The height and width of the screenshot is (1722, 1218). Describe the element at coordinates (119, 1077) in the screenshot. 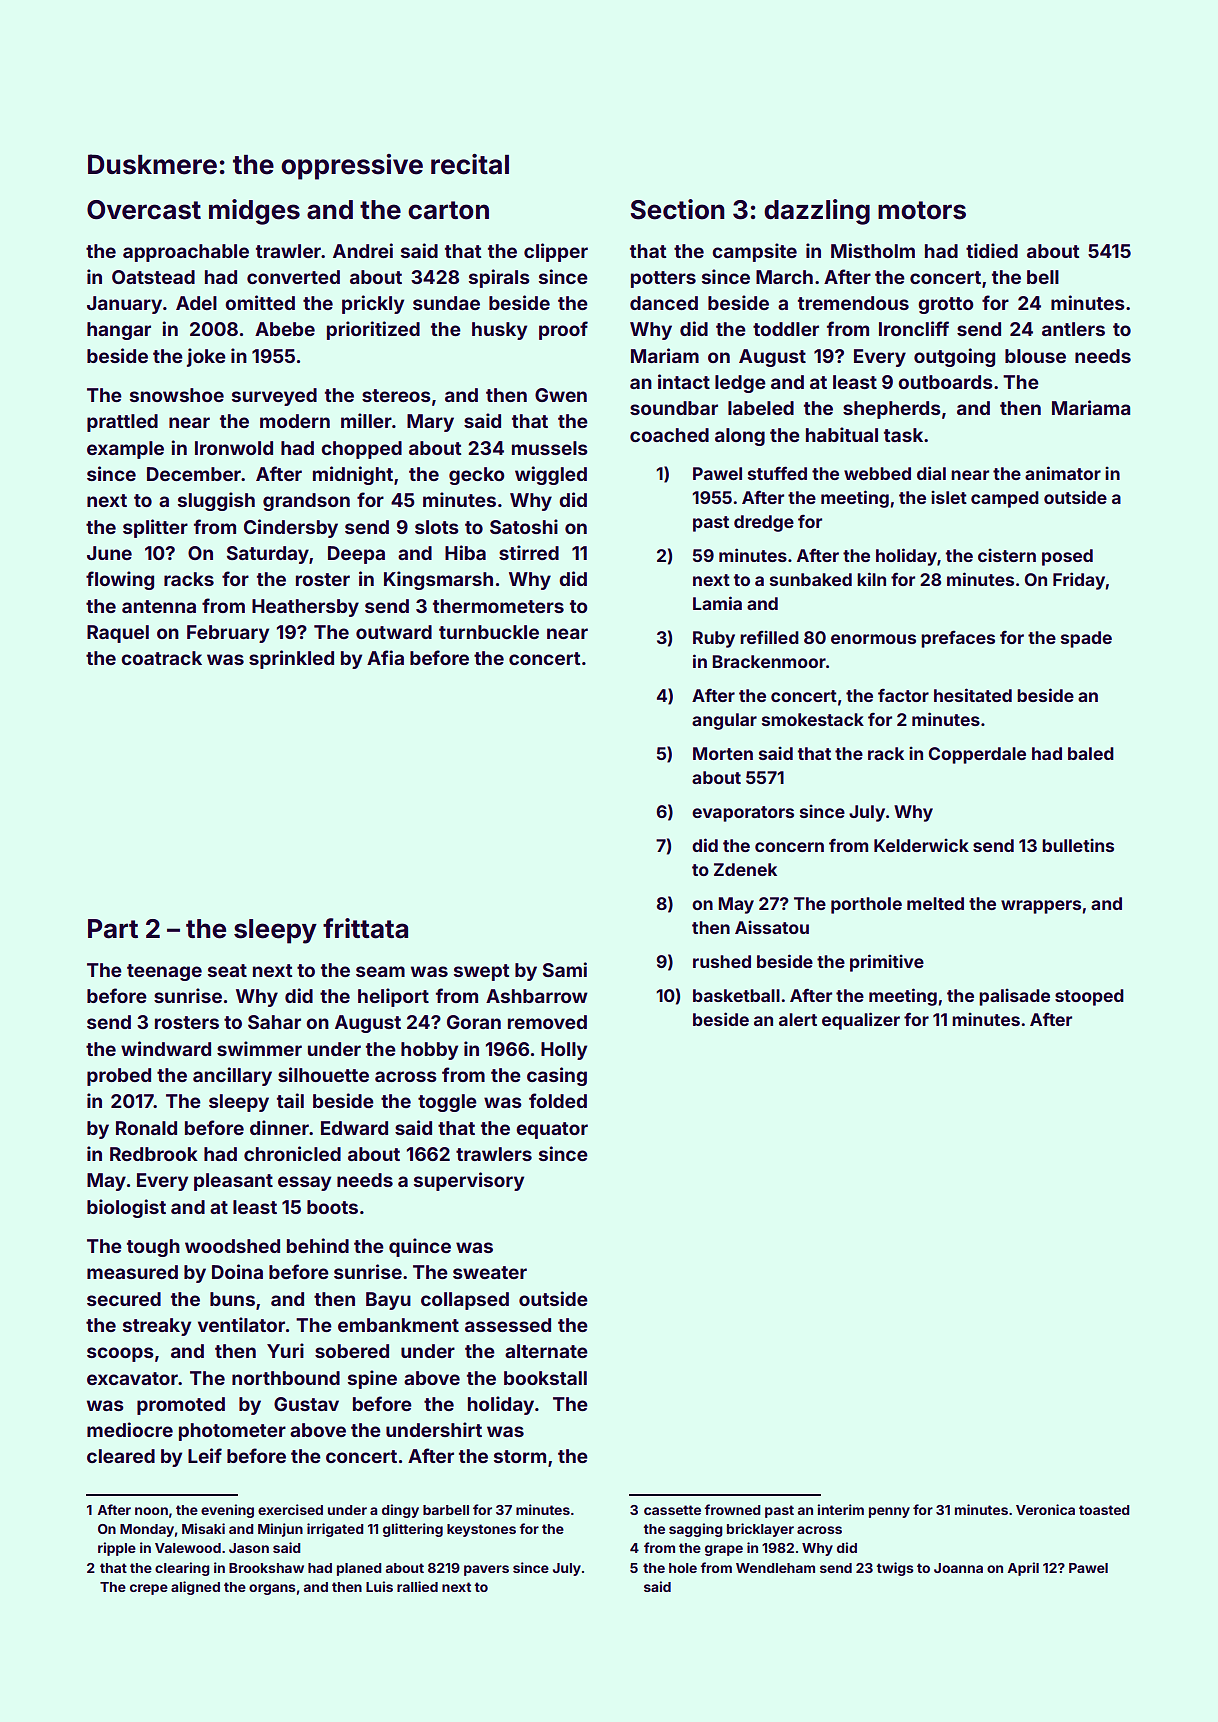

I see `probed` at that location.
